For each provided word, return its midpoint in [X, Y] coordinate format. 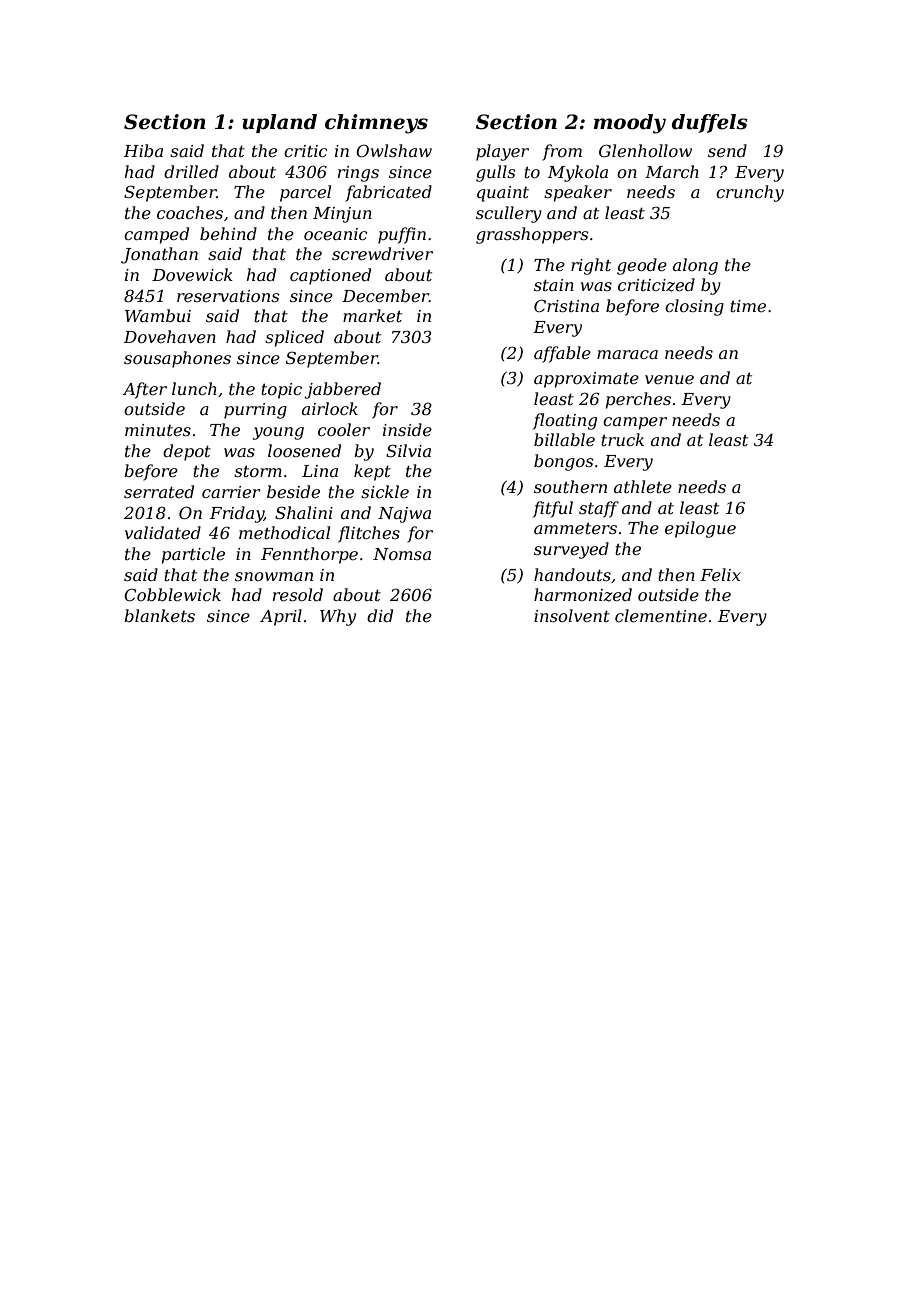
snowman [274, 576]
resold [298, 594]
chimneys [376, 124]
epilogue [700, 529]
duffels [710, 123]
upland [279, 123]
